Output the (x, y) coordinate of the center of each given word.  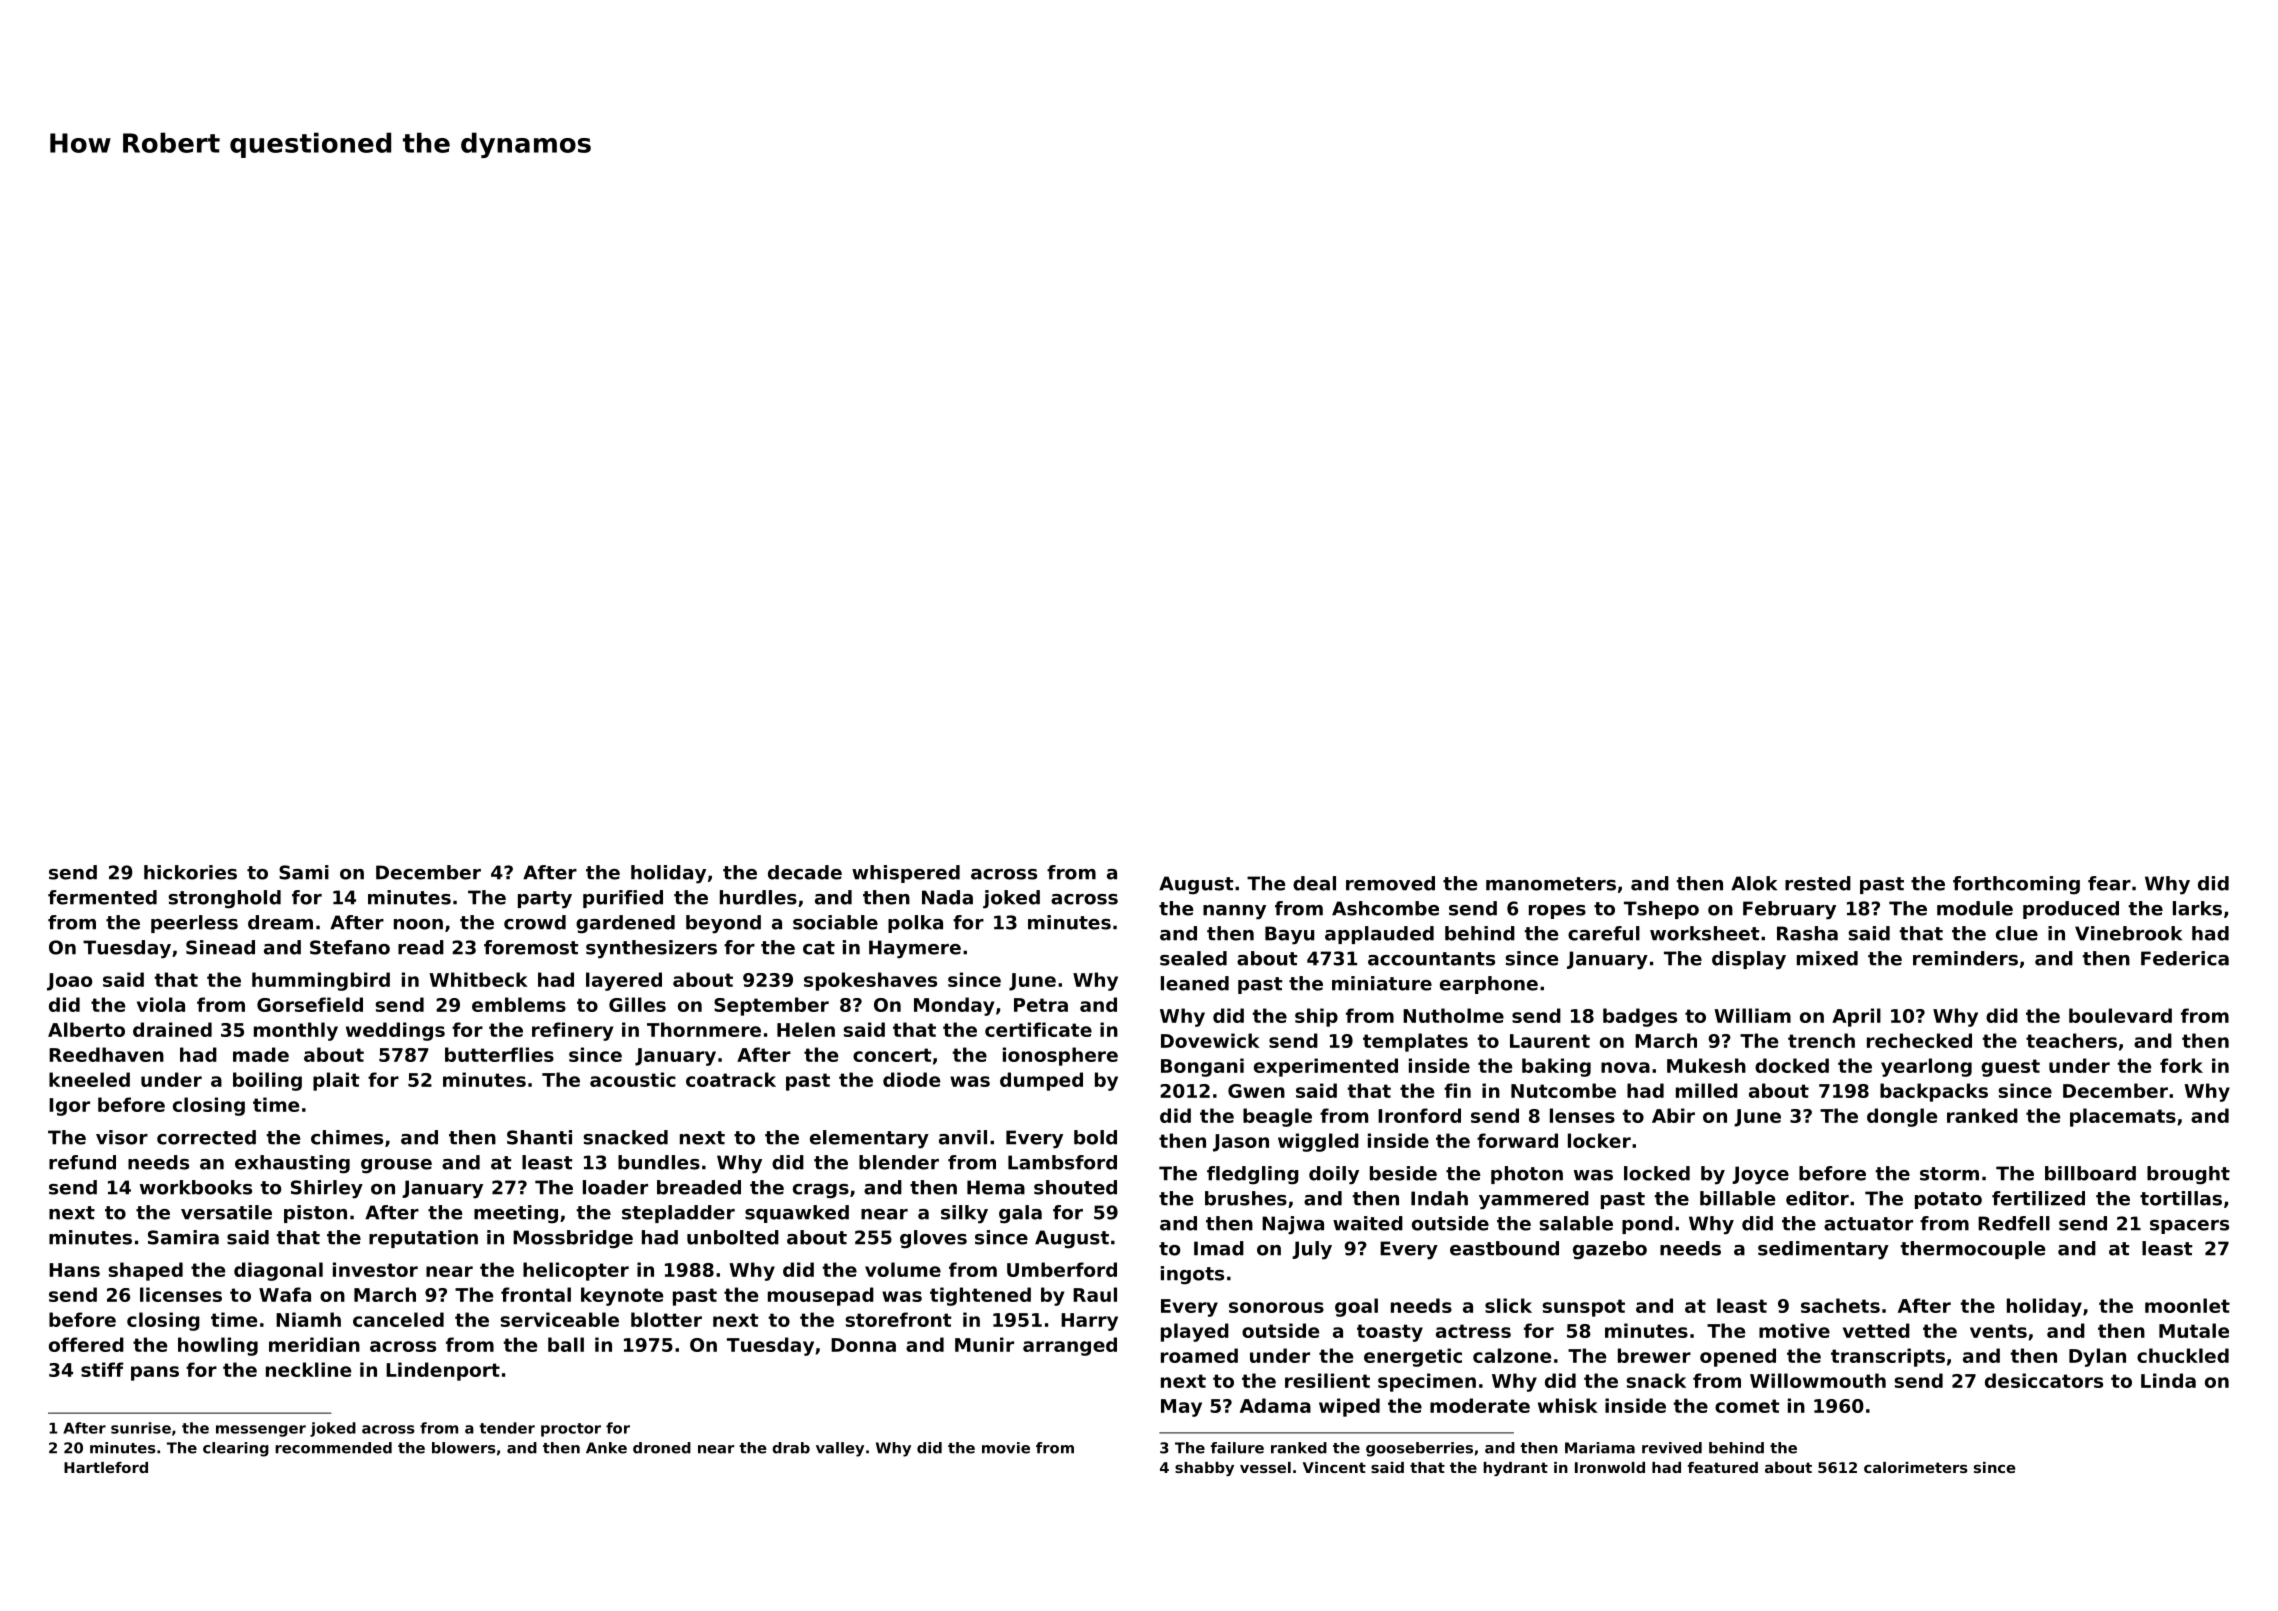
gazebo (1610, 1250)
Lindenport (443, 1371)
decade (805, 872)
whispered (906, 874)
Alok (1754, 883)
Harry (1089, 1322)
